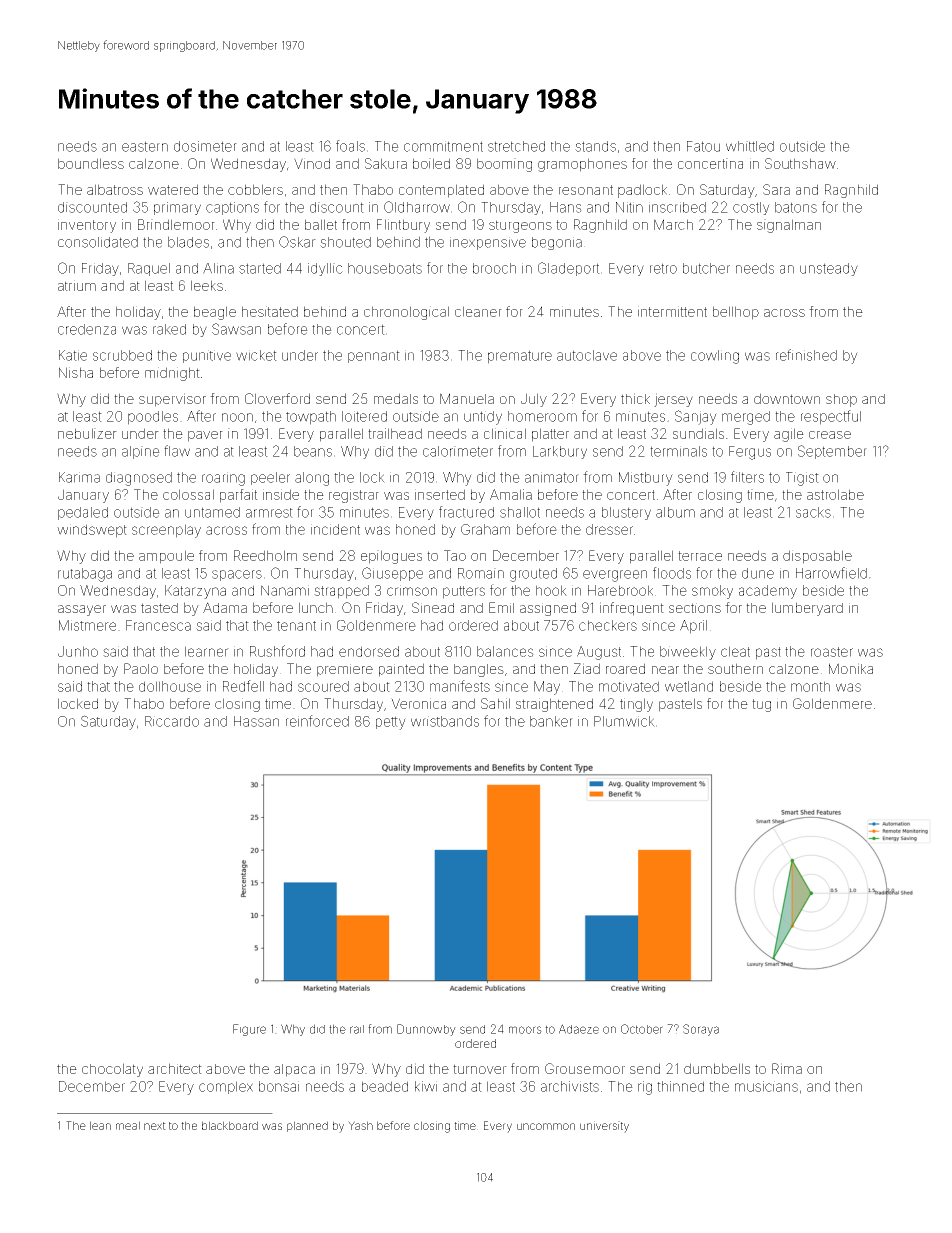 Image resolution: width=952 pixels, height=1233 pixels. What do you see at coordinates (569, 269) in the screenshot?
I see `Gladeport` at bounding box center [569, 269].
